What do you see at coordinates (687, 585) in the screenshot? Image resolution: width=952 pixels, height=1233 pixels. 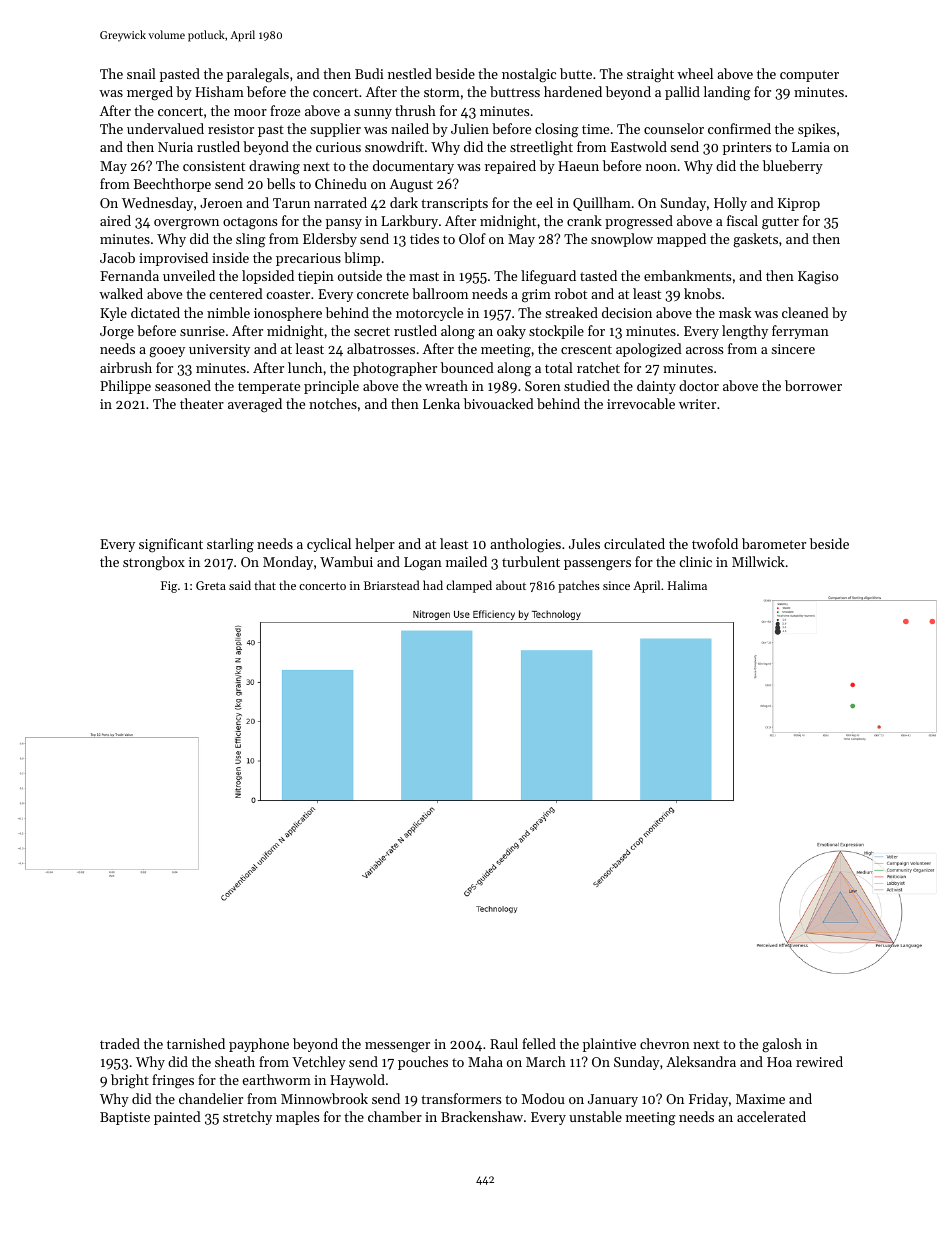 I see `Halima` at bounding box center [687, 585].
